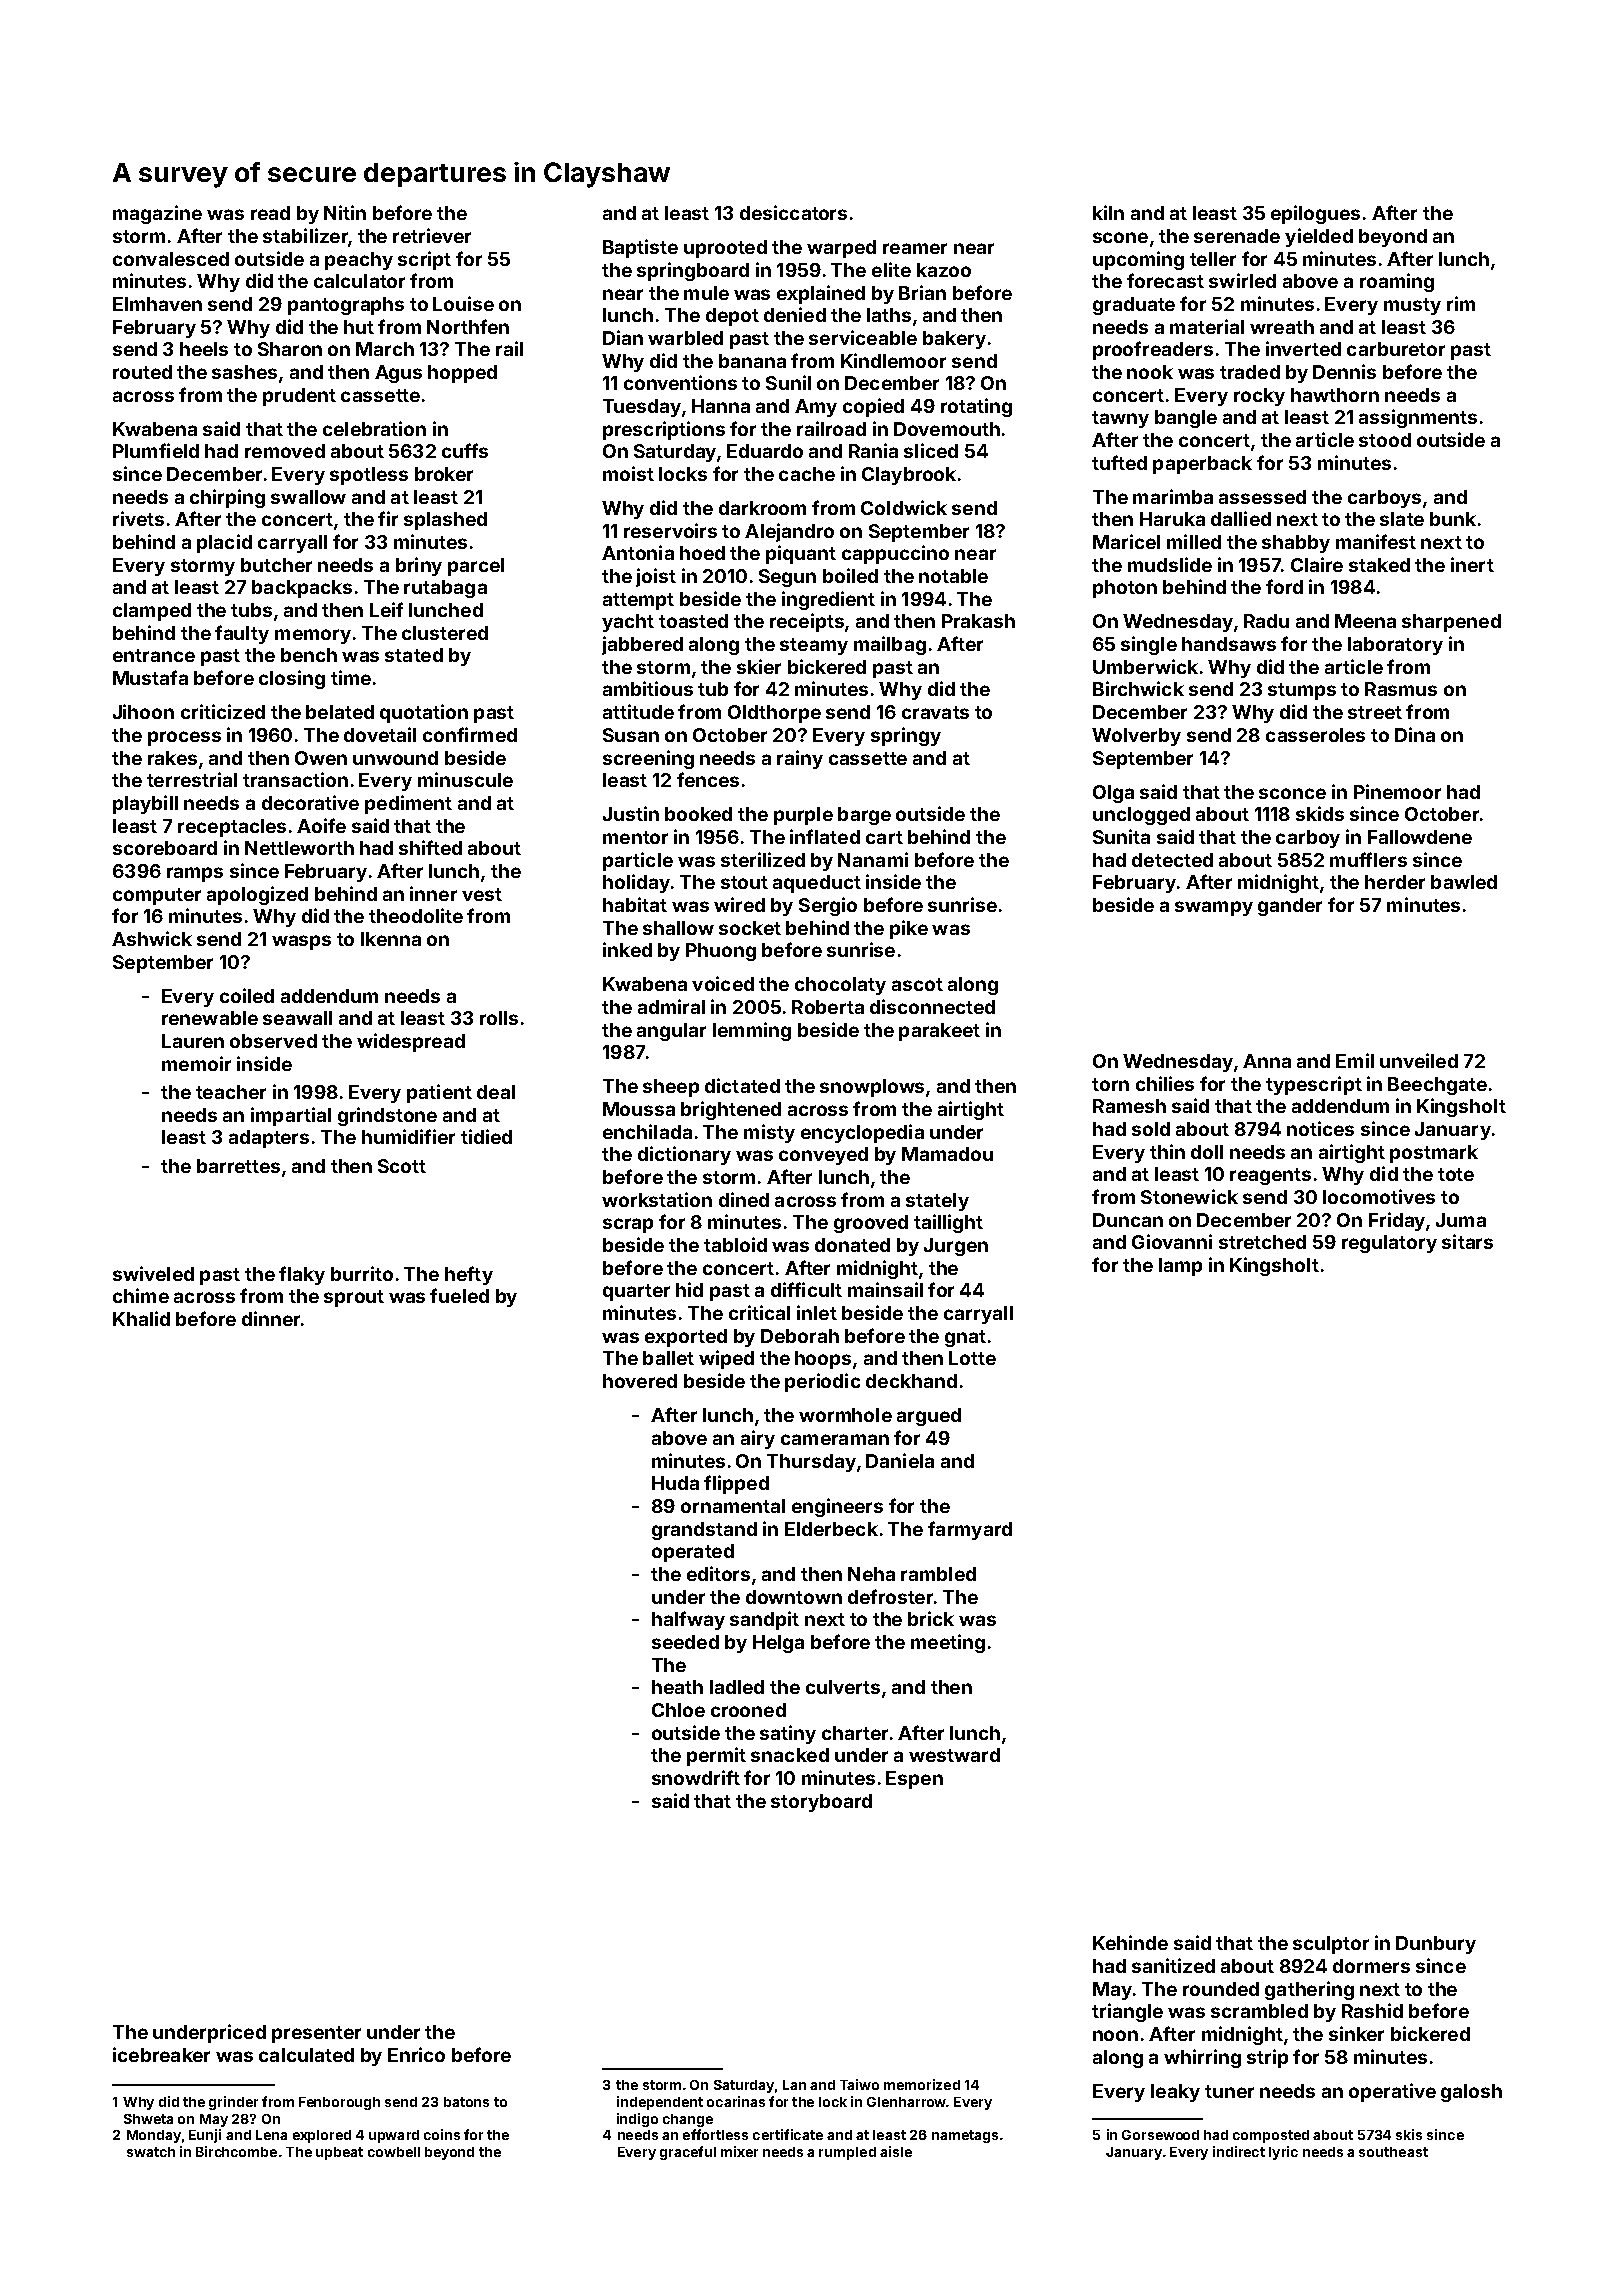  Describe the element at coordinates (864, 816) in the screenshot. I see `barge` at that location.
